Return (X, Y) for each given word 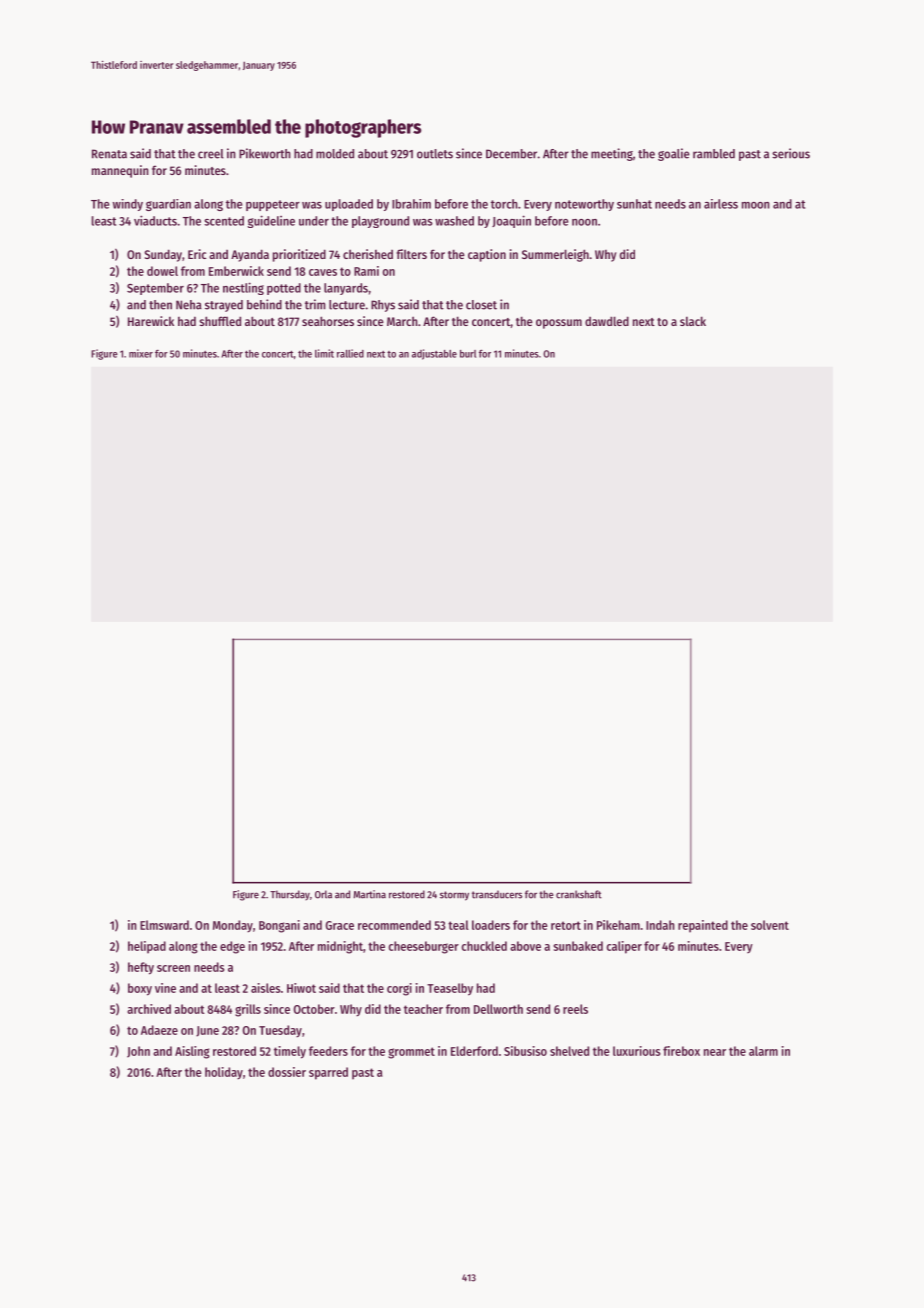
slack (693, 321)
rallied (350, 353)
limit (324, 353)
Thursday (290, 895)
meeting (612, 154)
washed (454, 221)
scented (224, 221)
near (715, 1052)
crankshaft (579, 894)
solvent (770, 925)
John (138, 1052)
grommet (411, 1053)
